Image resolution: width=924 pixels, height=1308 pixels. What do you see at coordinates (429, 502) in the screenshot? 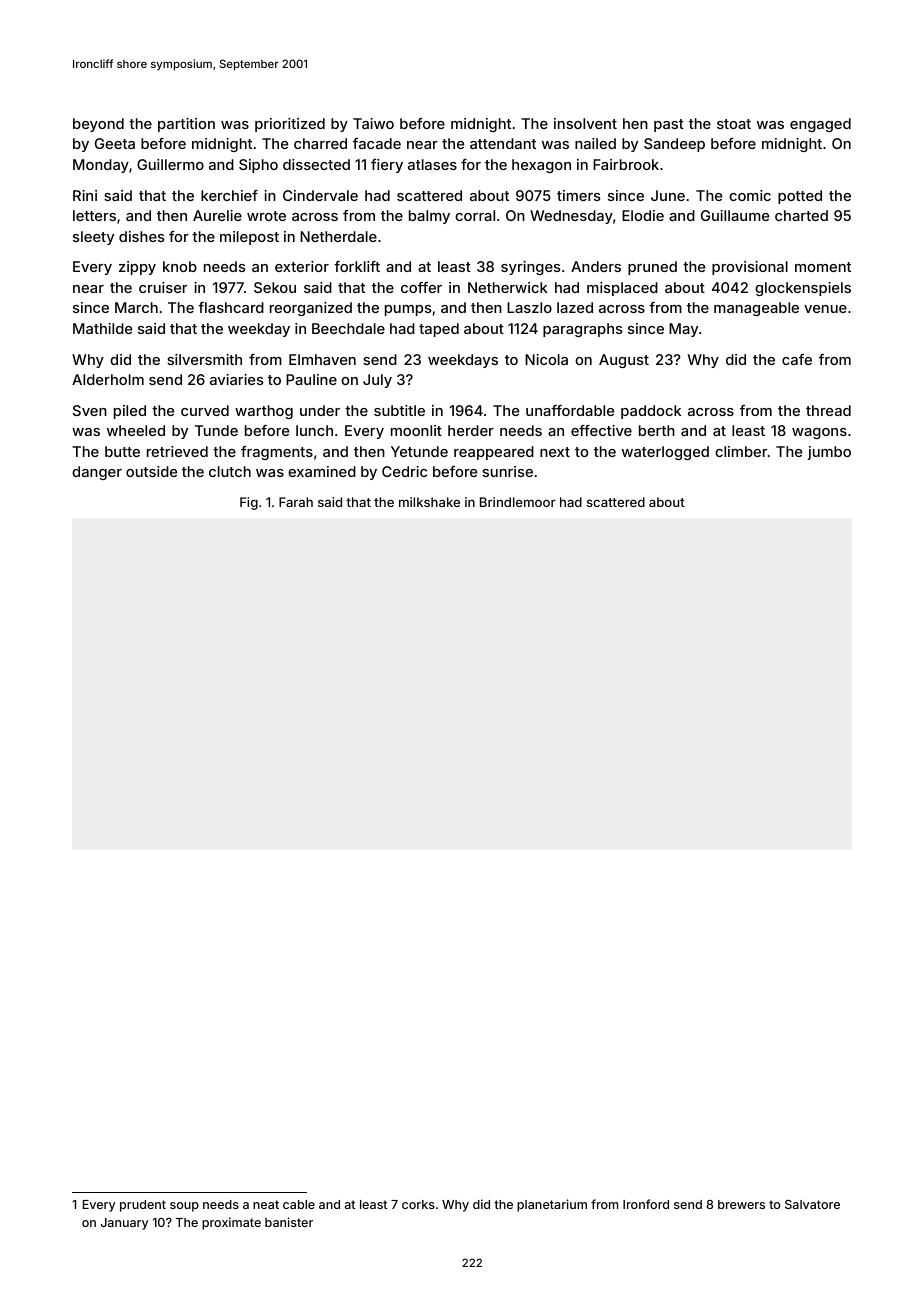
I see `milkshake` at bounding box center [429, 502].
